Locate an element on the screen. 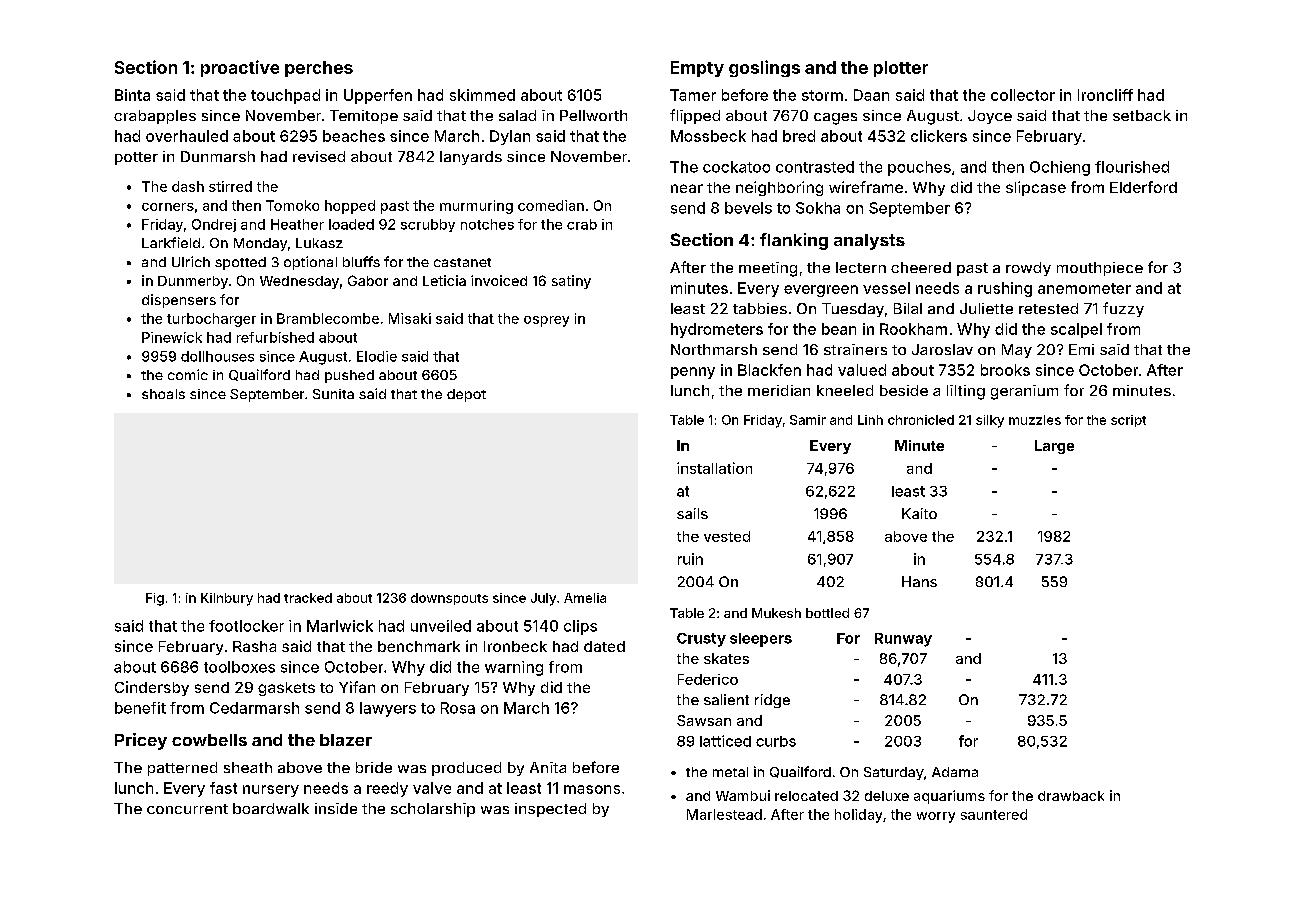 This screenshot has height=924, width=1308. Samir is located at coordinates (808, 420).
